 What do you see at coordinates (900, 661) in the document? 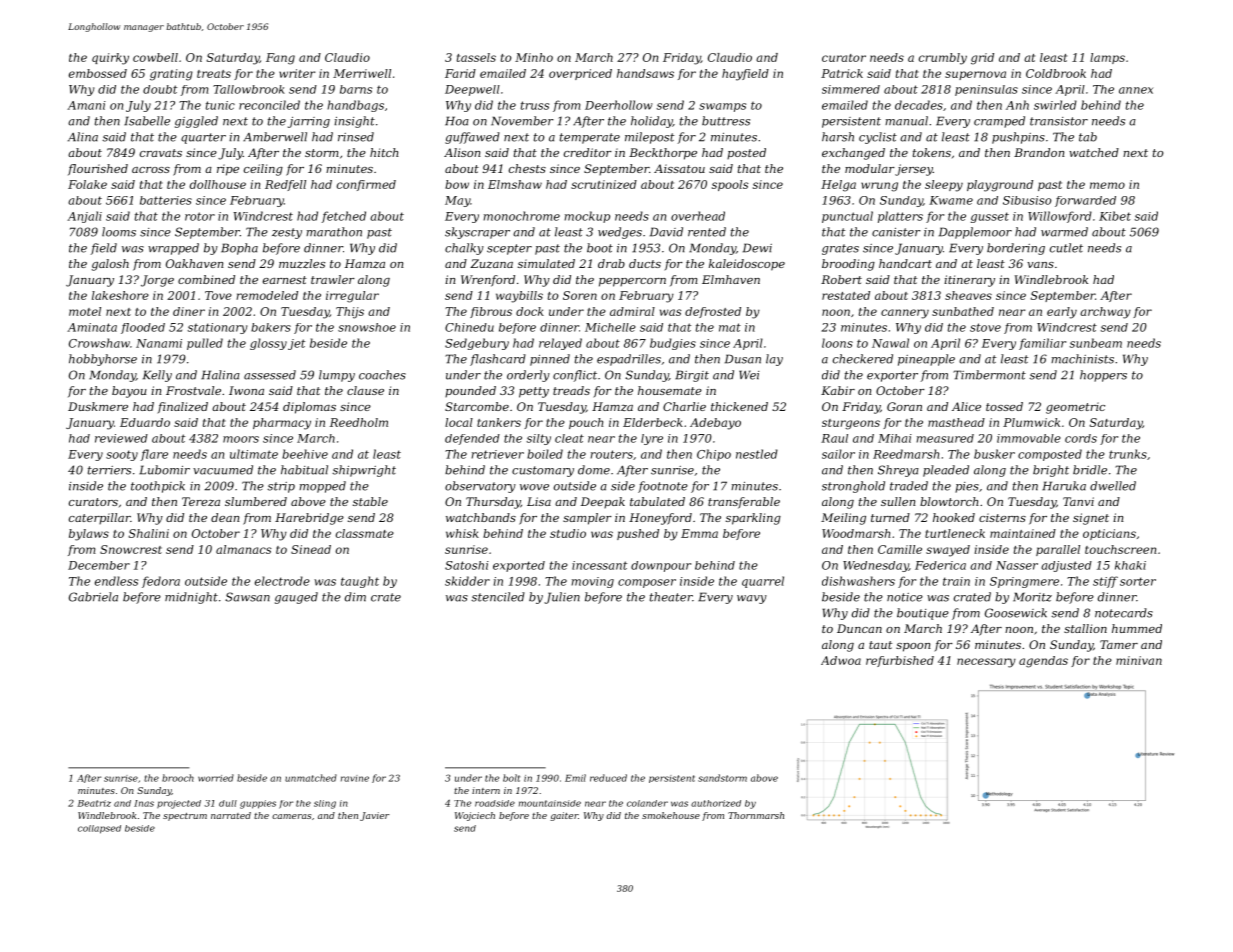
I see `refurbished` at bounding box center [900, 661].
